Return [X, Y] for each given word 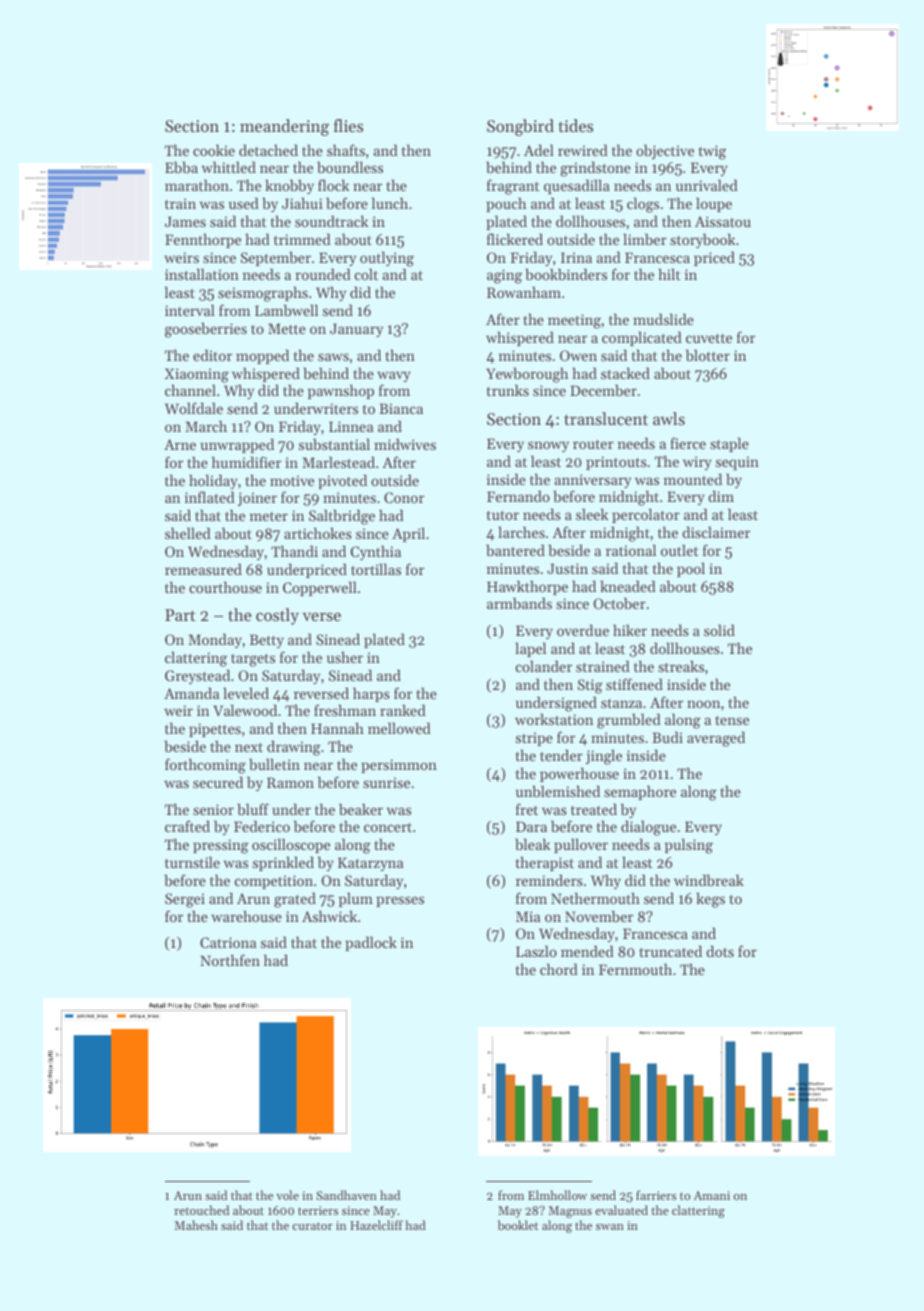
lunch [390, 203]
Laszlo [536, 951]
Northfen [230, 960]
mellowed [399, 728]
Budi [667, 737]
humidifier [246, 462]
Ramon [290, 782]
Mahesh [196, 1225]
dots [720, 951]
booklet [518, 1225]
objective [665, 151]
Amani [712, 1195]
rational [631, 550]
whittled [229, 167]
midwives [405, 444]
